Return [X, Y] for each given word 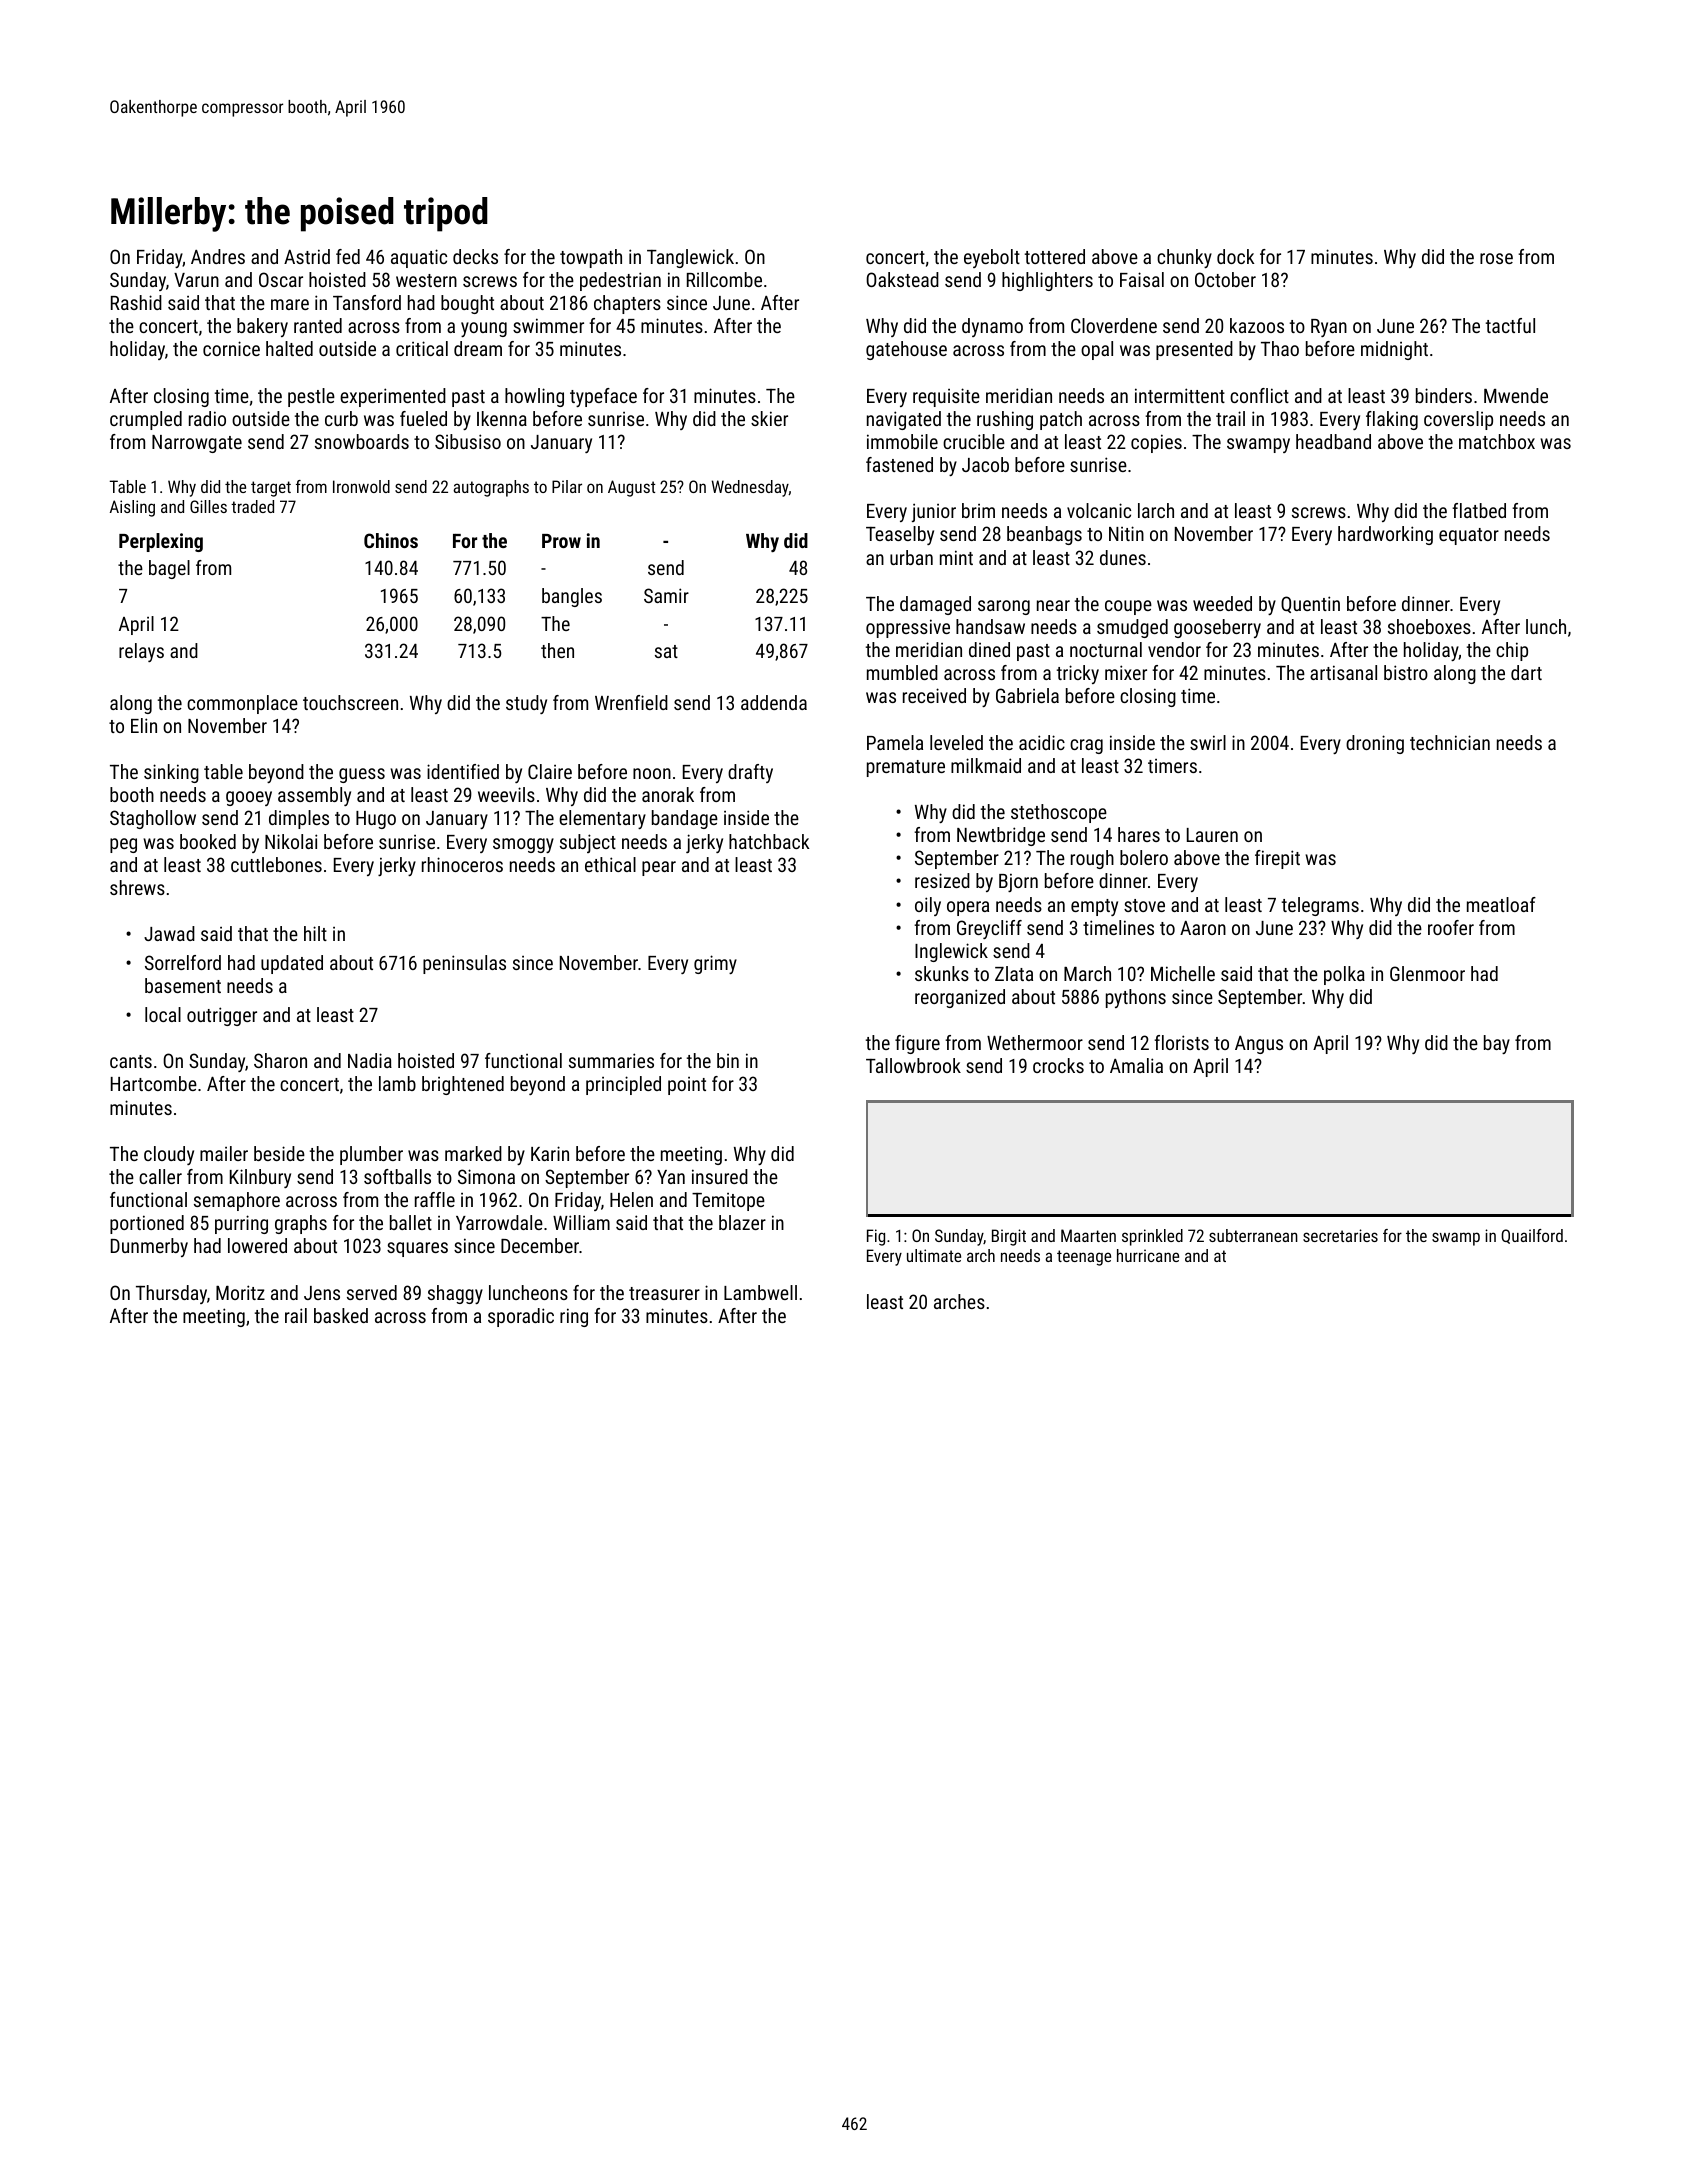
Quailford [1532, 1236]
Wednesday [750, 488]
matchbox [1497, 441]
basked [341, 1315]
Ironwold [361, 486]
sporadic [521, 1317]
